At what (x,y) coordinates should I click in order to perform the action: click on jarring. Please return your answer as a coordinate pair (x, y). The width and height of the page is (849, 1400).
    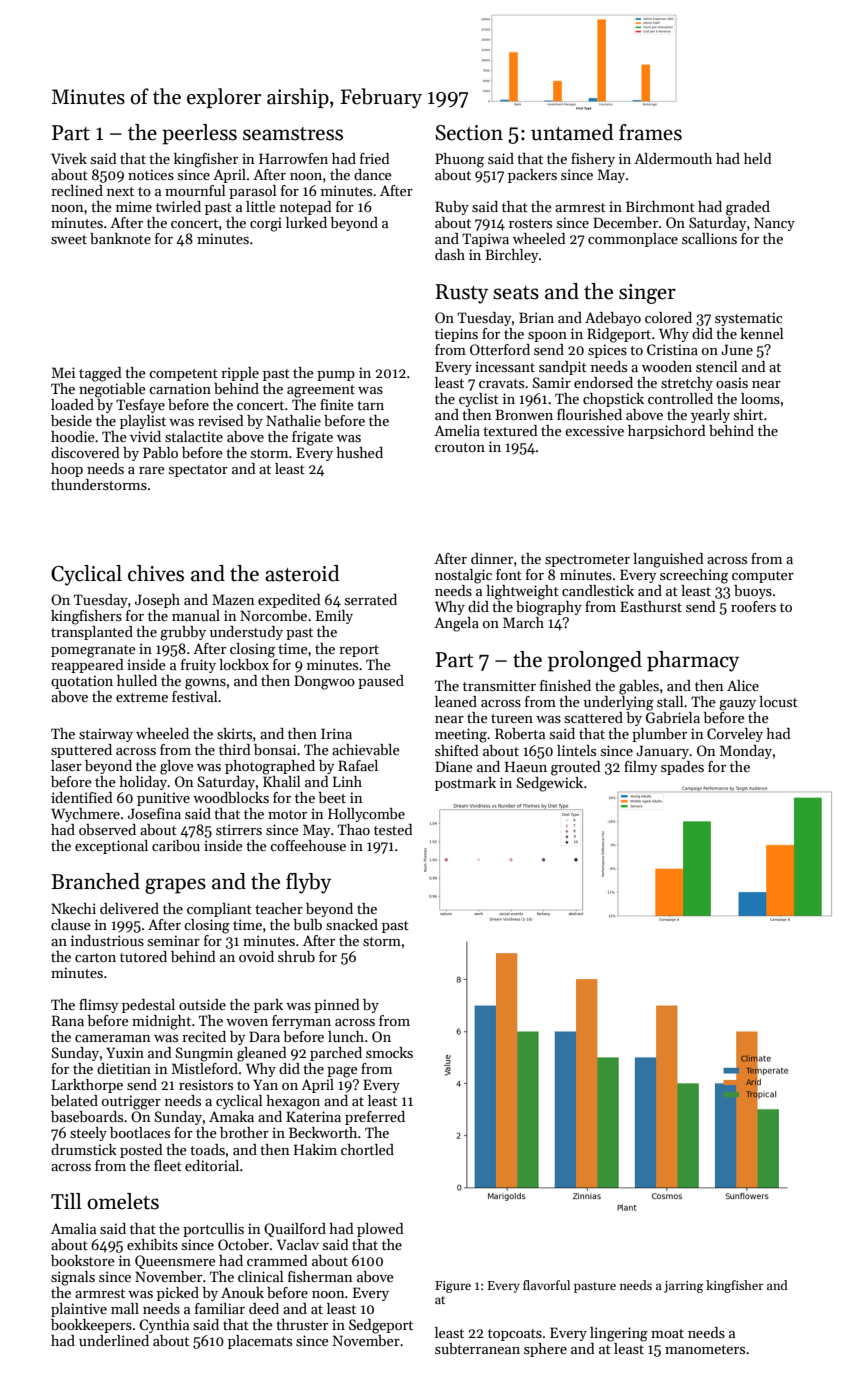
    Looking at the image, I should click on (684, 1287).
